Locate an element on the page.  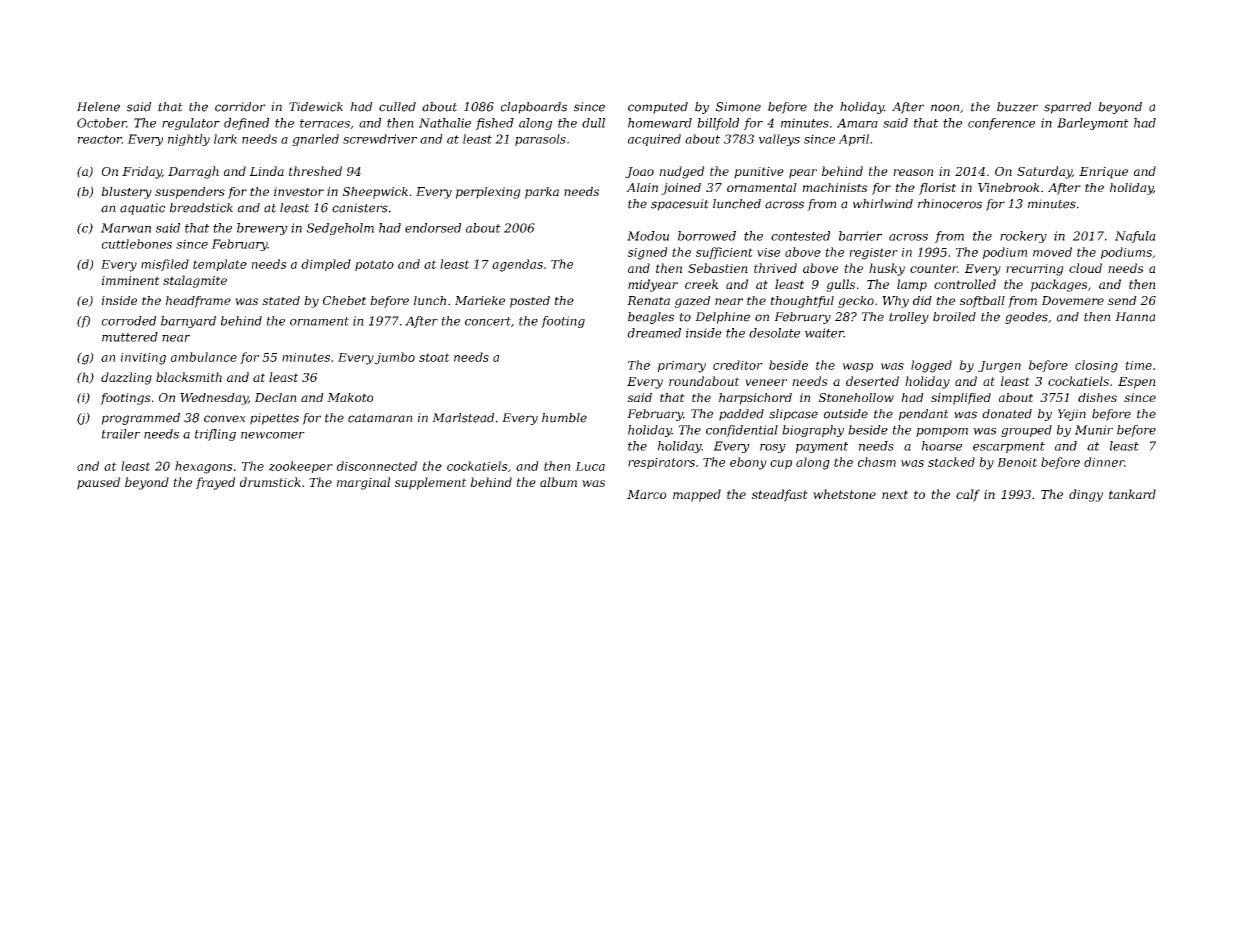
blustery is located at coordinates (127, 193).
